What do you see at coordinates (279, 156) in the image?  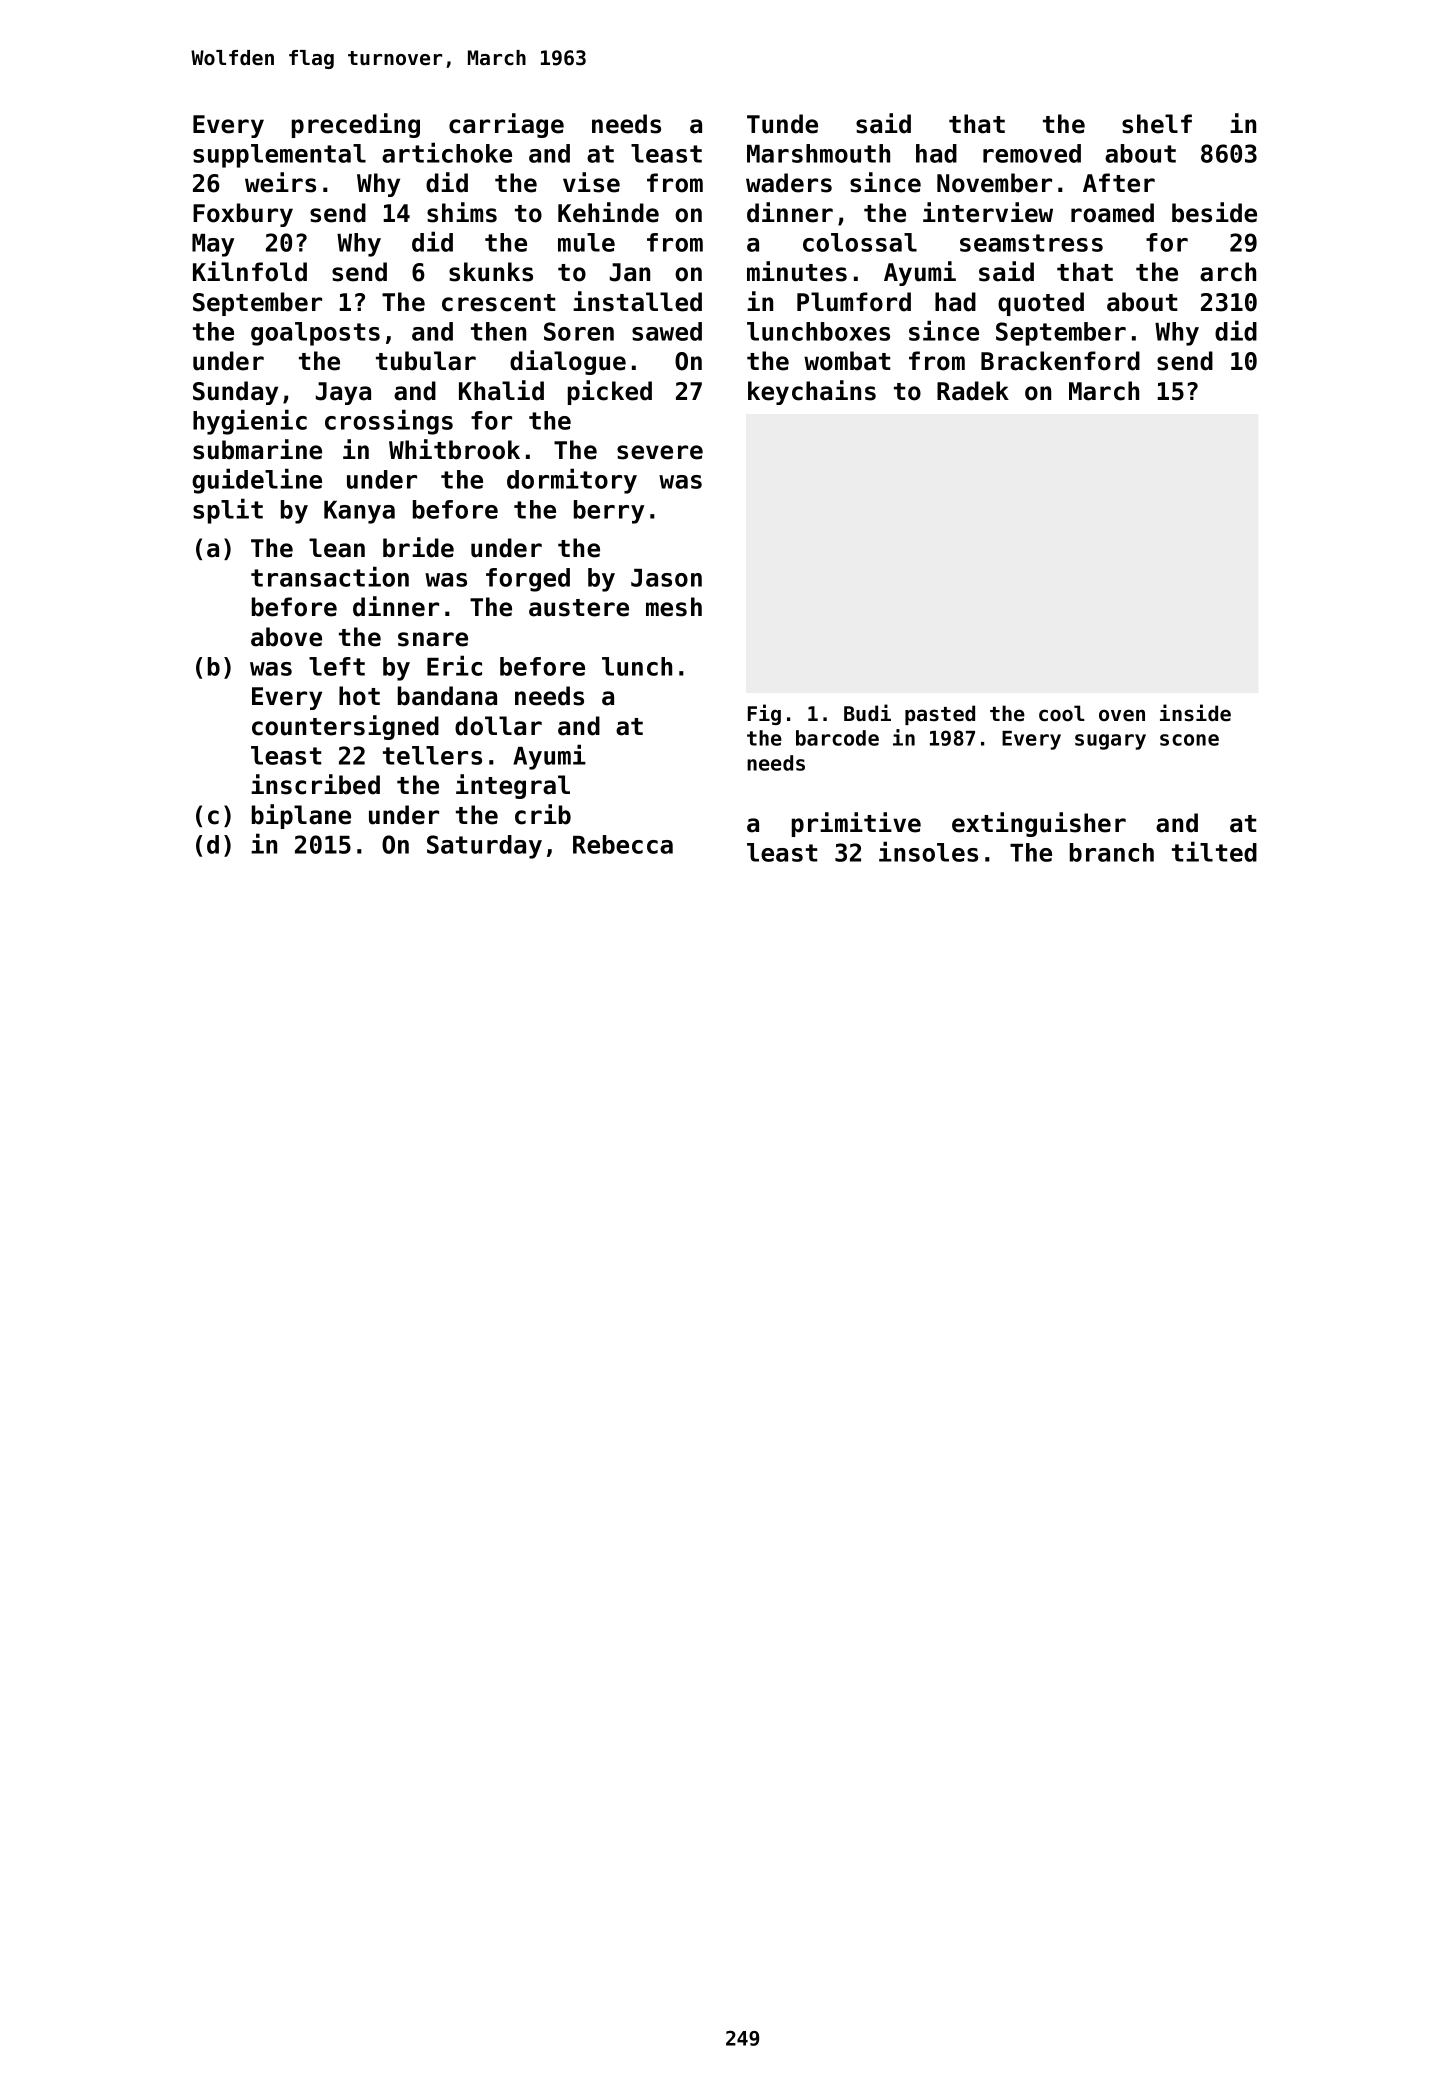 I see `supplemental` at bounding box center [279, 156].
